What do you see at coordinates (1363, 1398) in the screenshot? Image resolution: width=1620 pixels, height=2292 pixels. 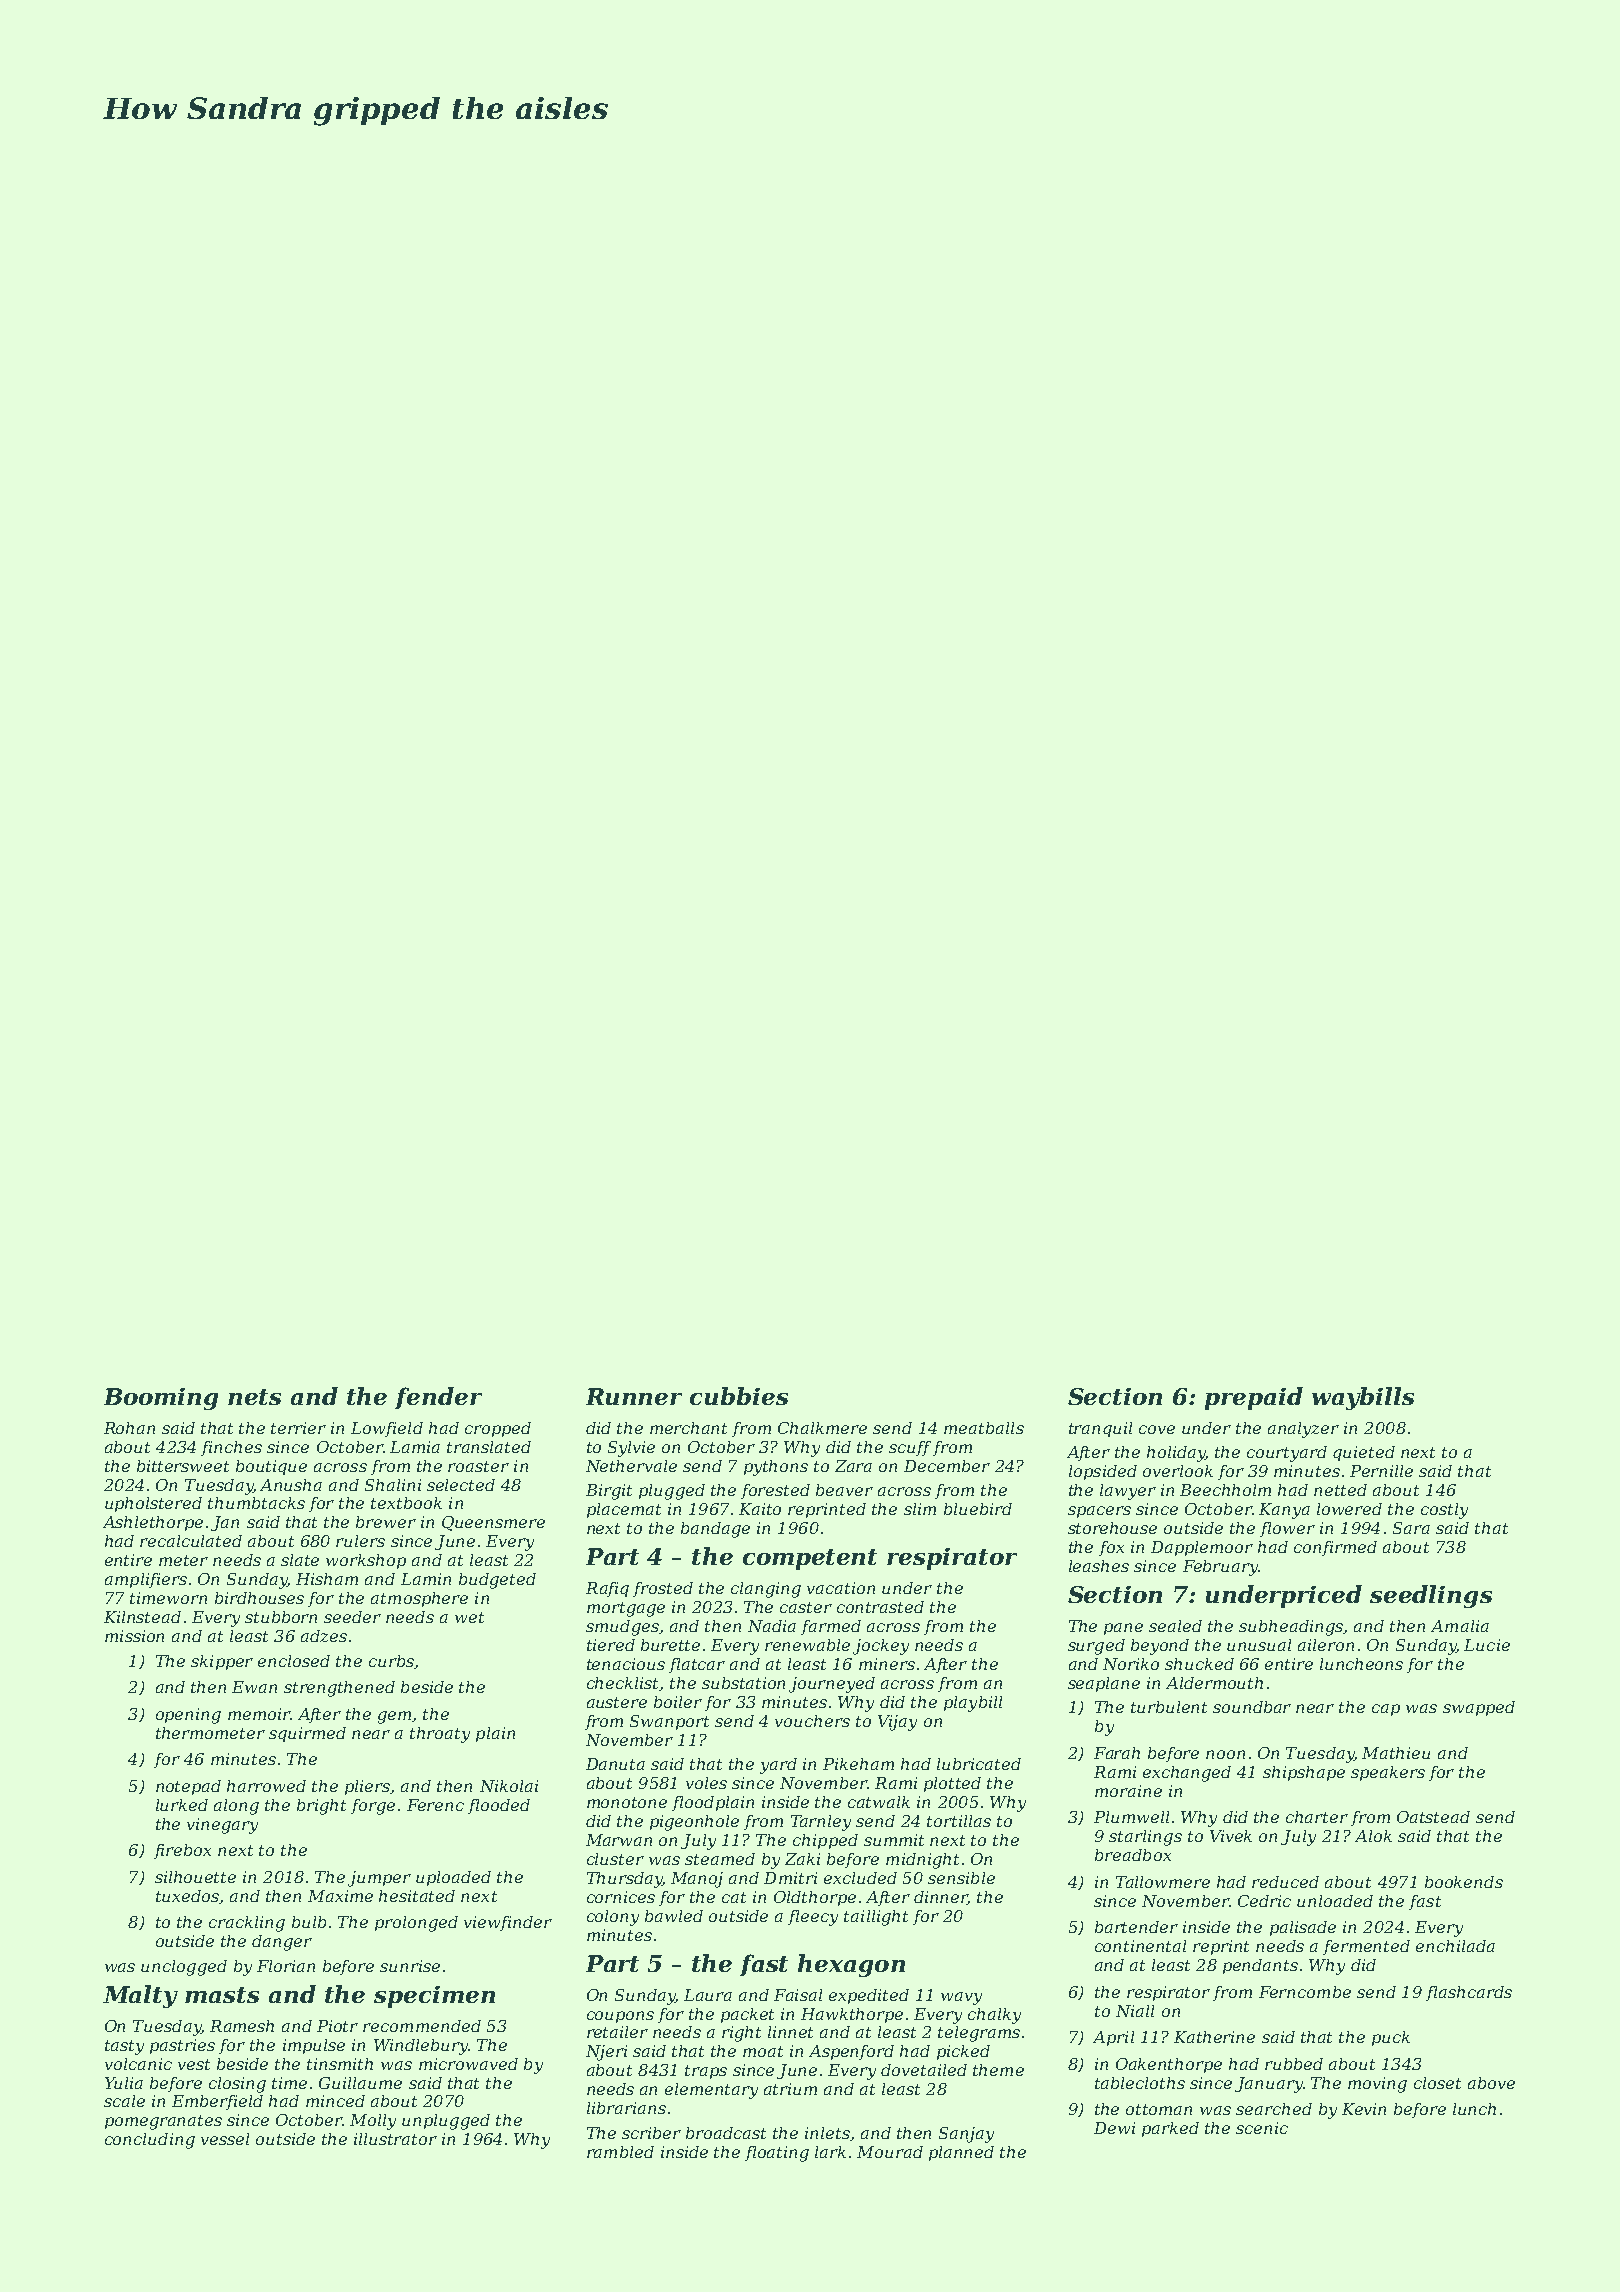 I see `waybills` at bounding box center [1363, 1398].
